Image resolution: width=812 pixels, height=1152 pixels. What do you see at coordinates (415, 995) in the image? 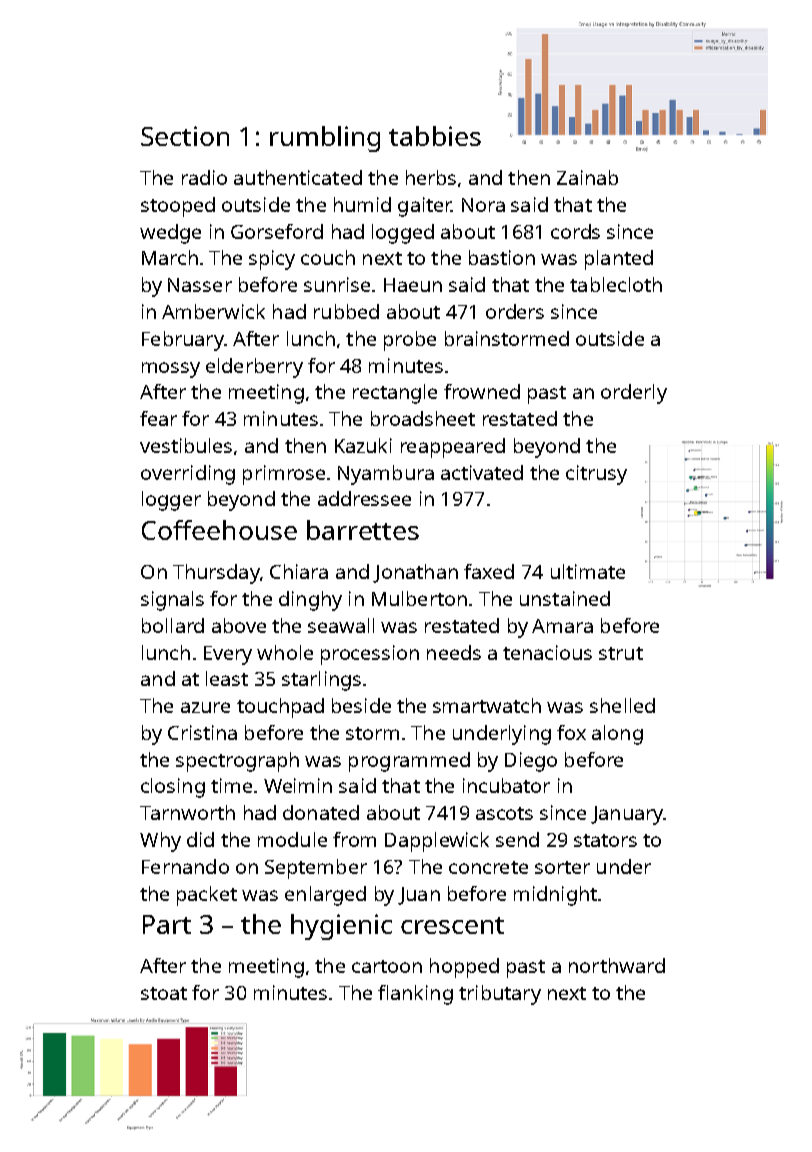
I see `flanking` at bounding box center [415, 995].
